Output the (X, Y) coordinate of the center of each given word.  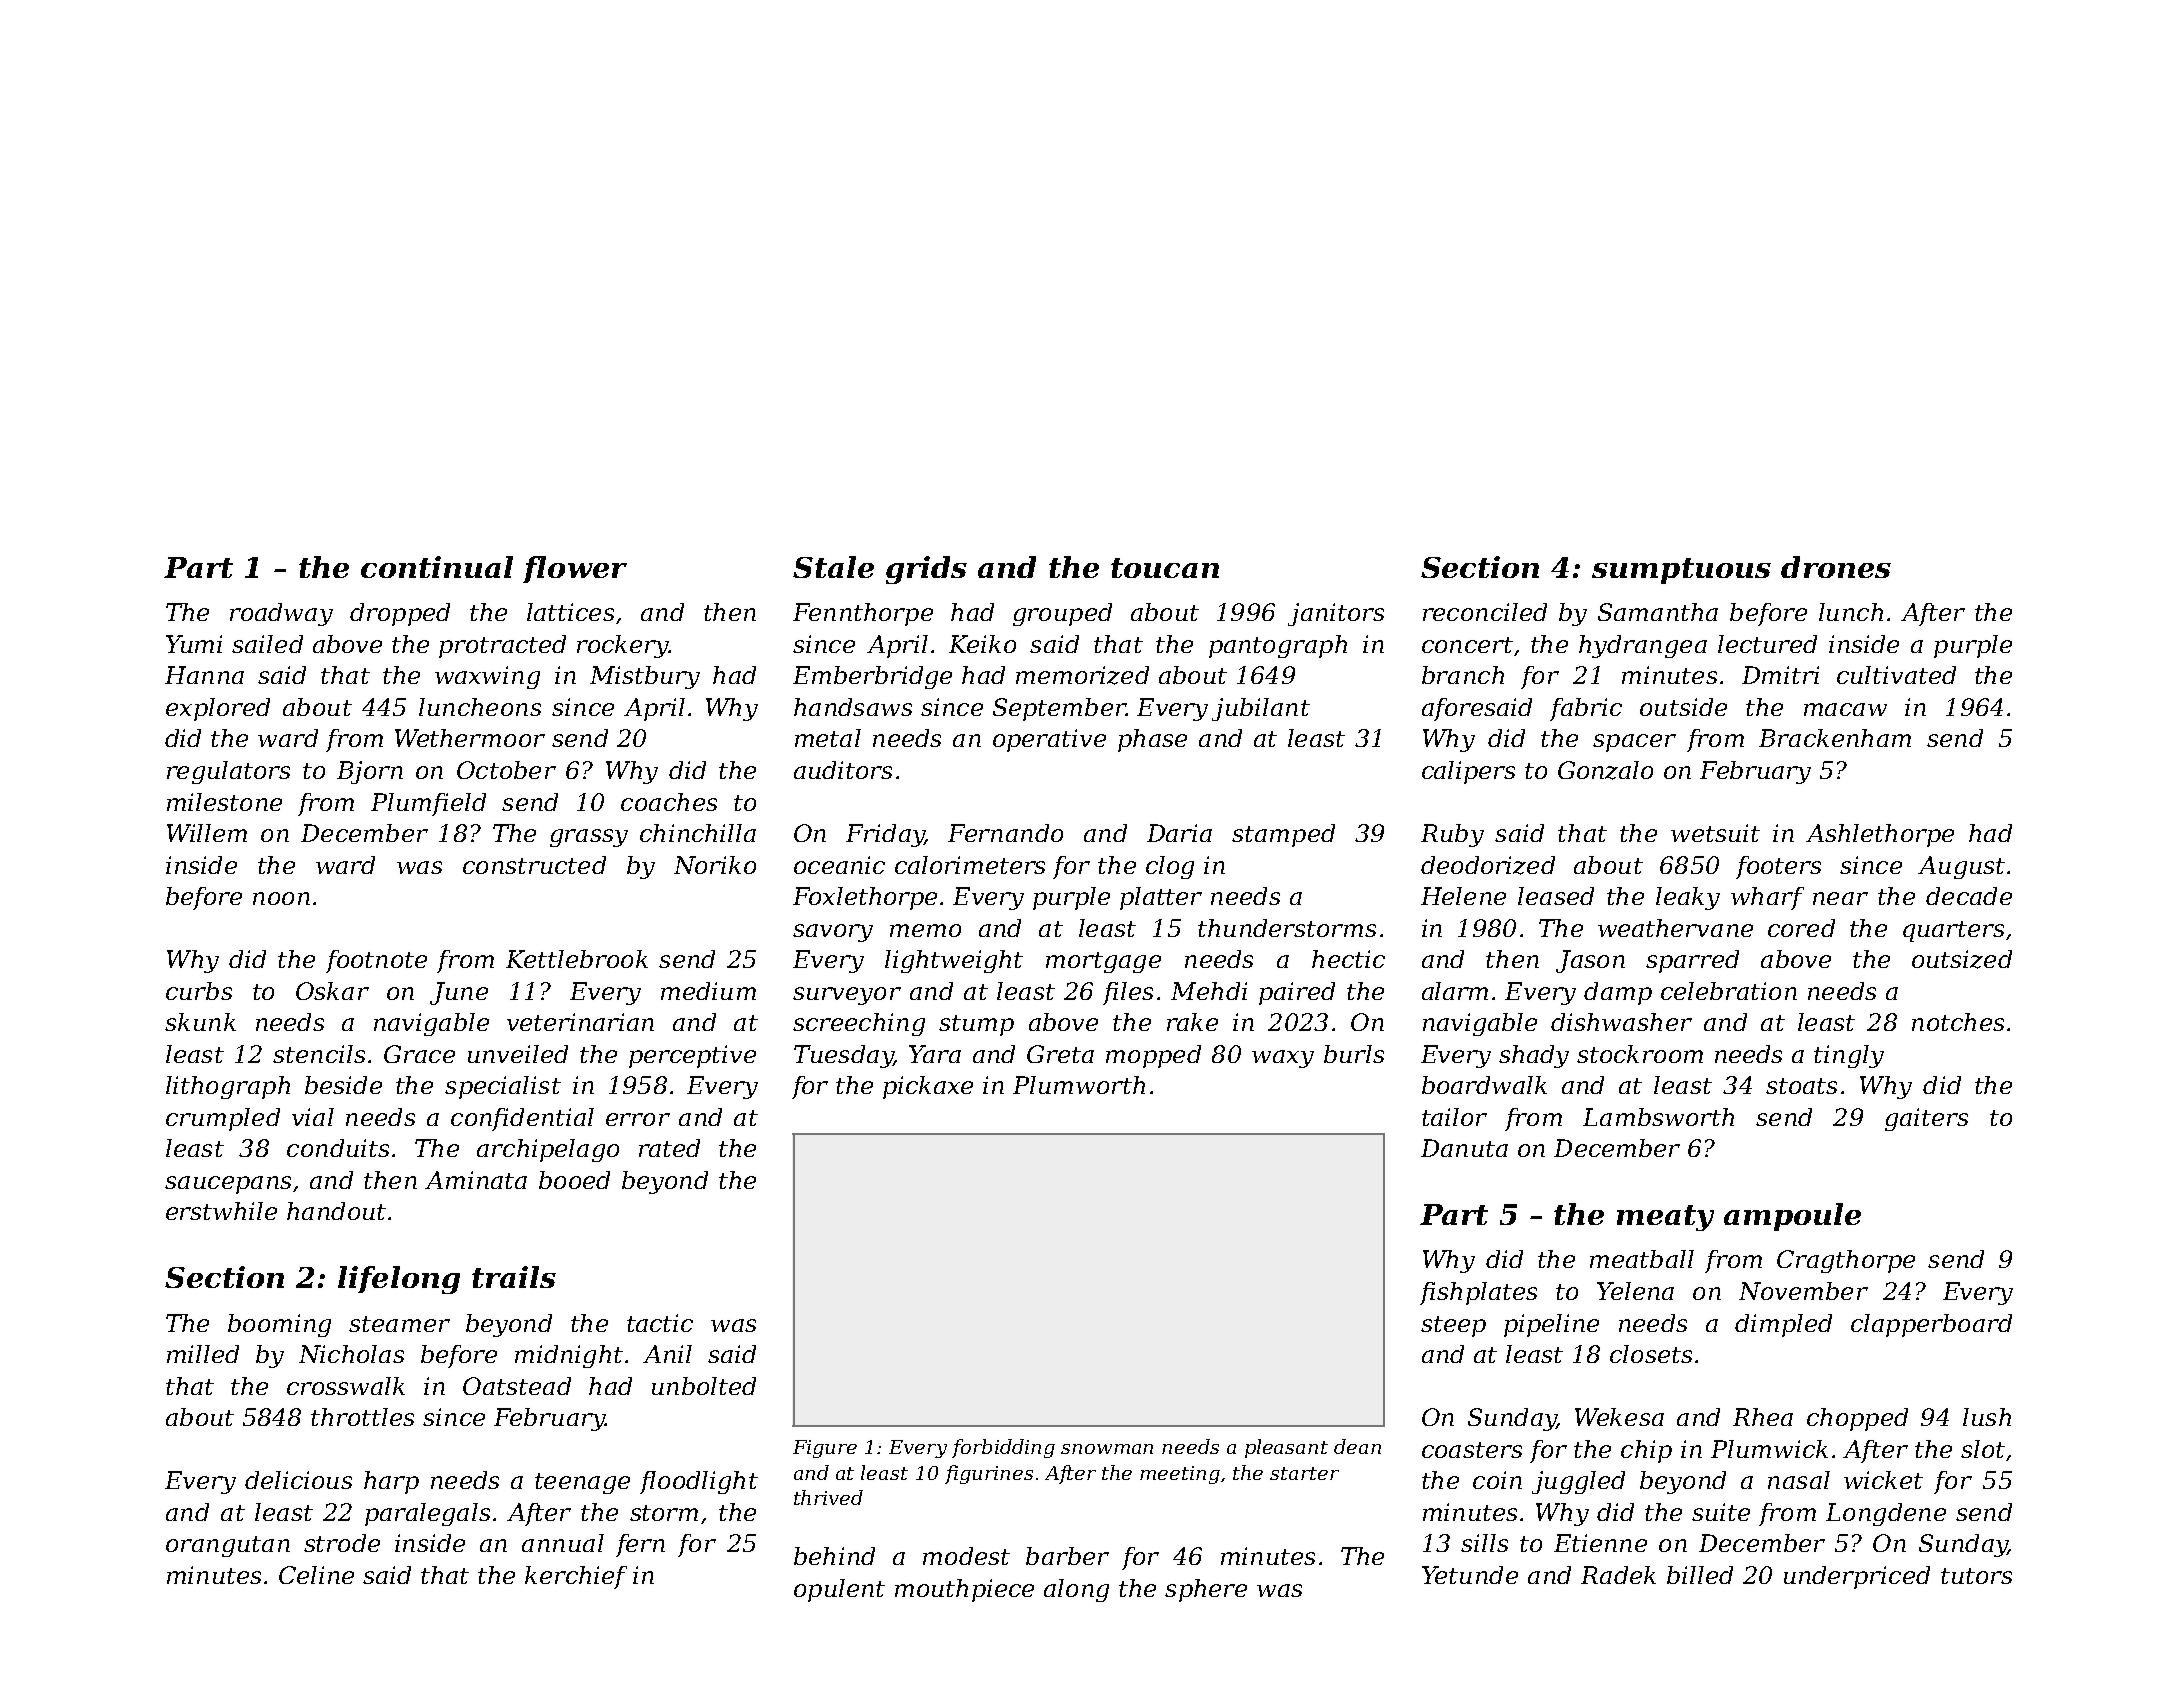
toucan (1165, 568)
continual (437, 567)
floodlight (699, 1482)
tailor (1454, 1117)
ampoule (1792, 1217)
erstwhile (221, 1211)
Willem (207, 833)
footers (1778, 867)
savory (833, 933)
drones (1836, 567)
